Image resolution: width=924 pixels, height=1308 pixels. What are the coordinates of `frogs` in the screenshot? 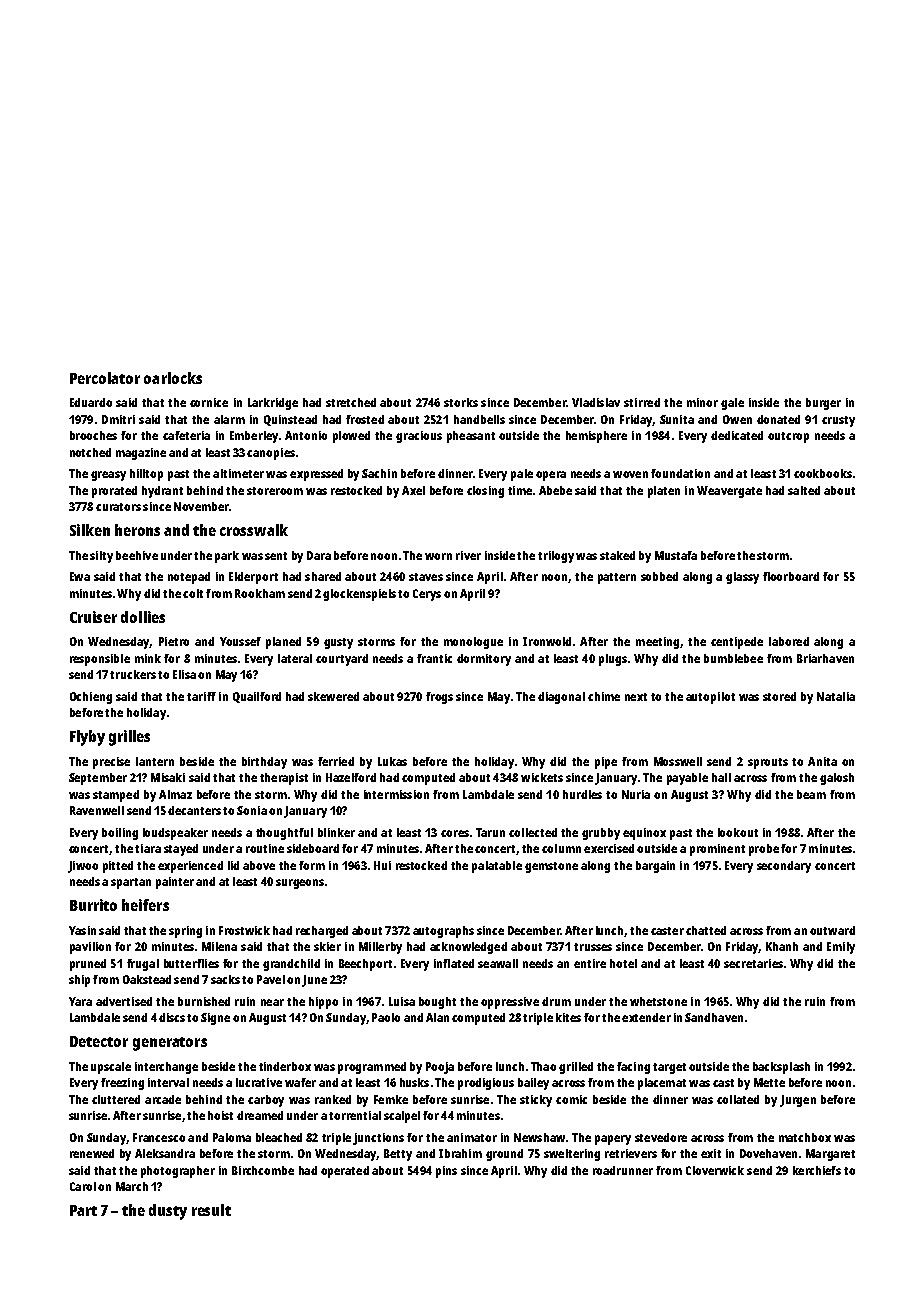 It's located at (439, 698).
